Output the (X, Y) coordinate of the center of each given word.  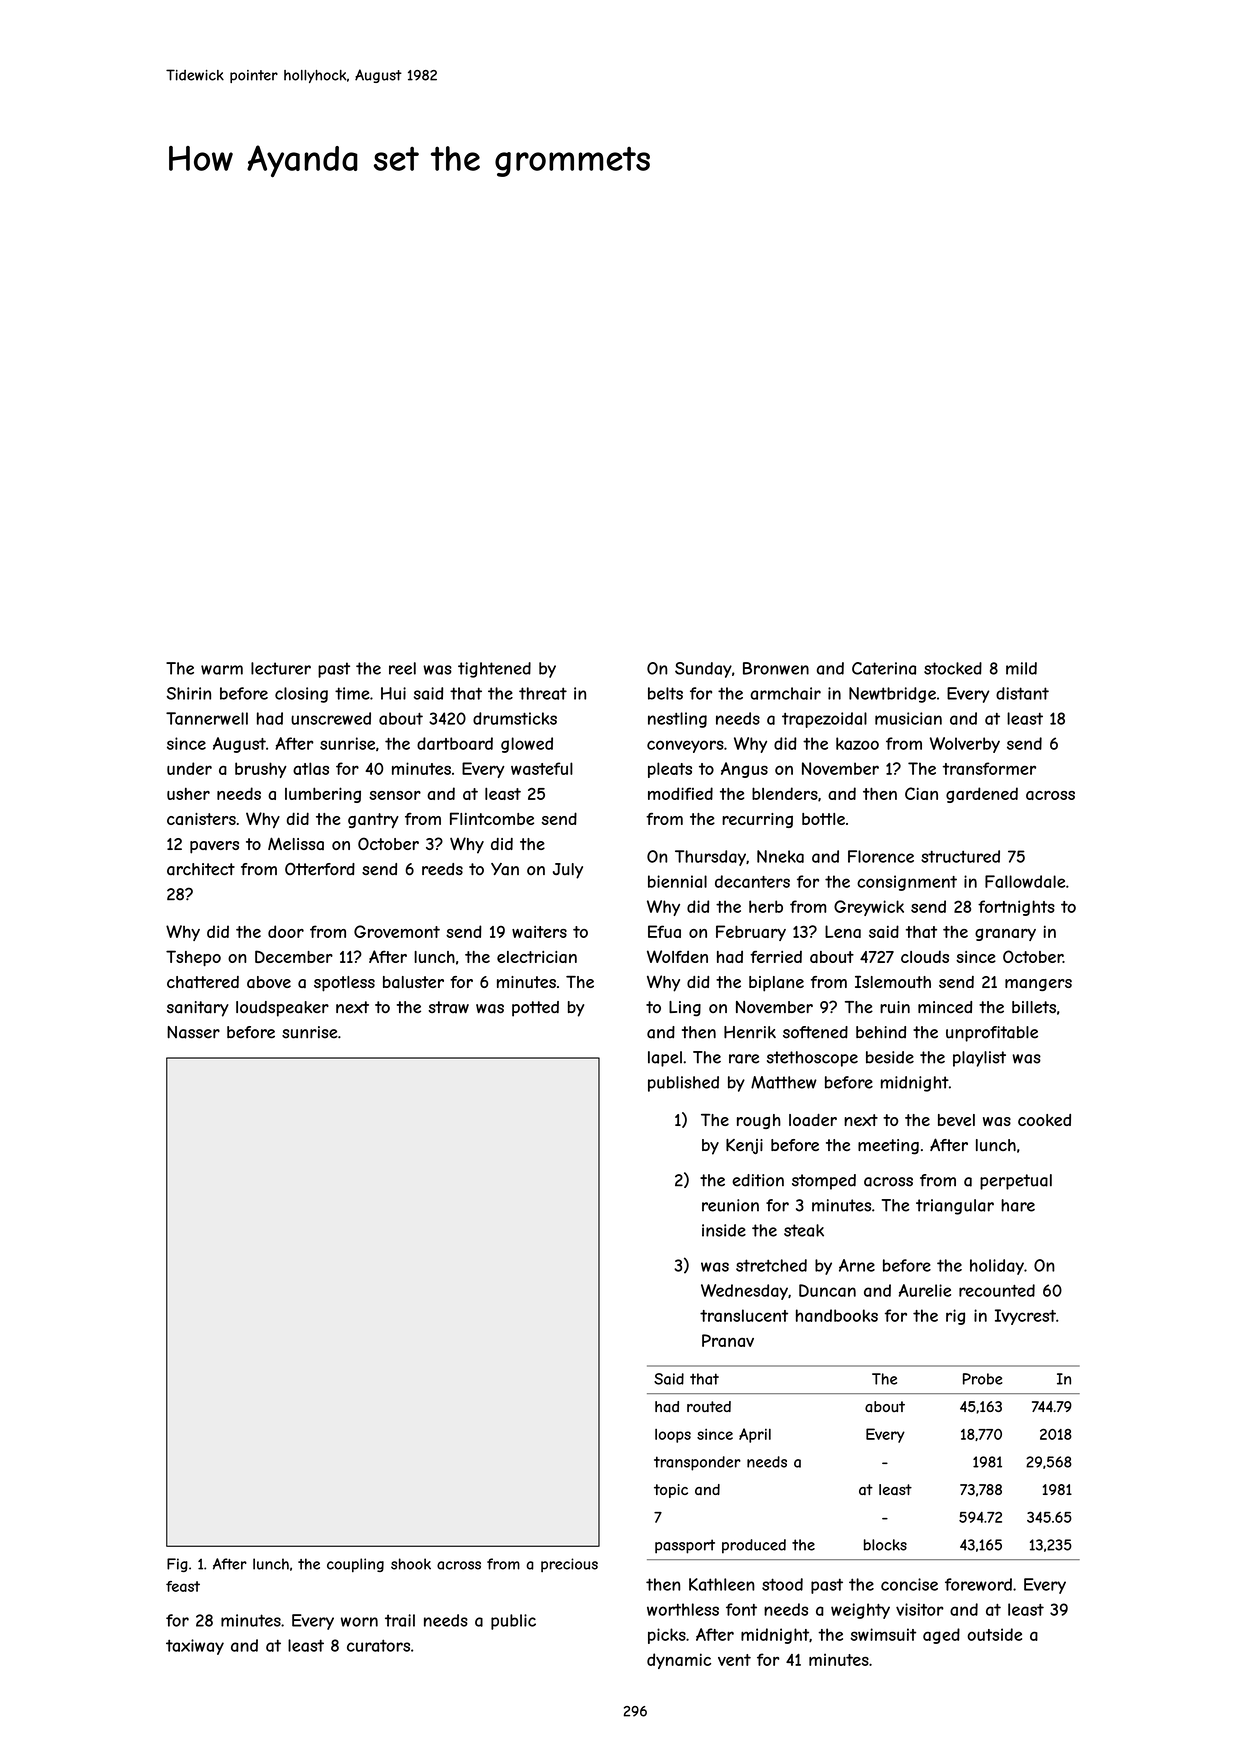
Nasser (193, 1032)
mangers (1038, 985)
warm (222, 670)
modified (680, 793)
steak (804, 1230)
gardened (982, 795)
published (683, 1084)
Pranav (728, 1340)
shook (411, 1564)
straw (448, 1007)
